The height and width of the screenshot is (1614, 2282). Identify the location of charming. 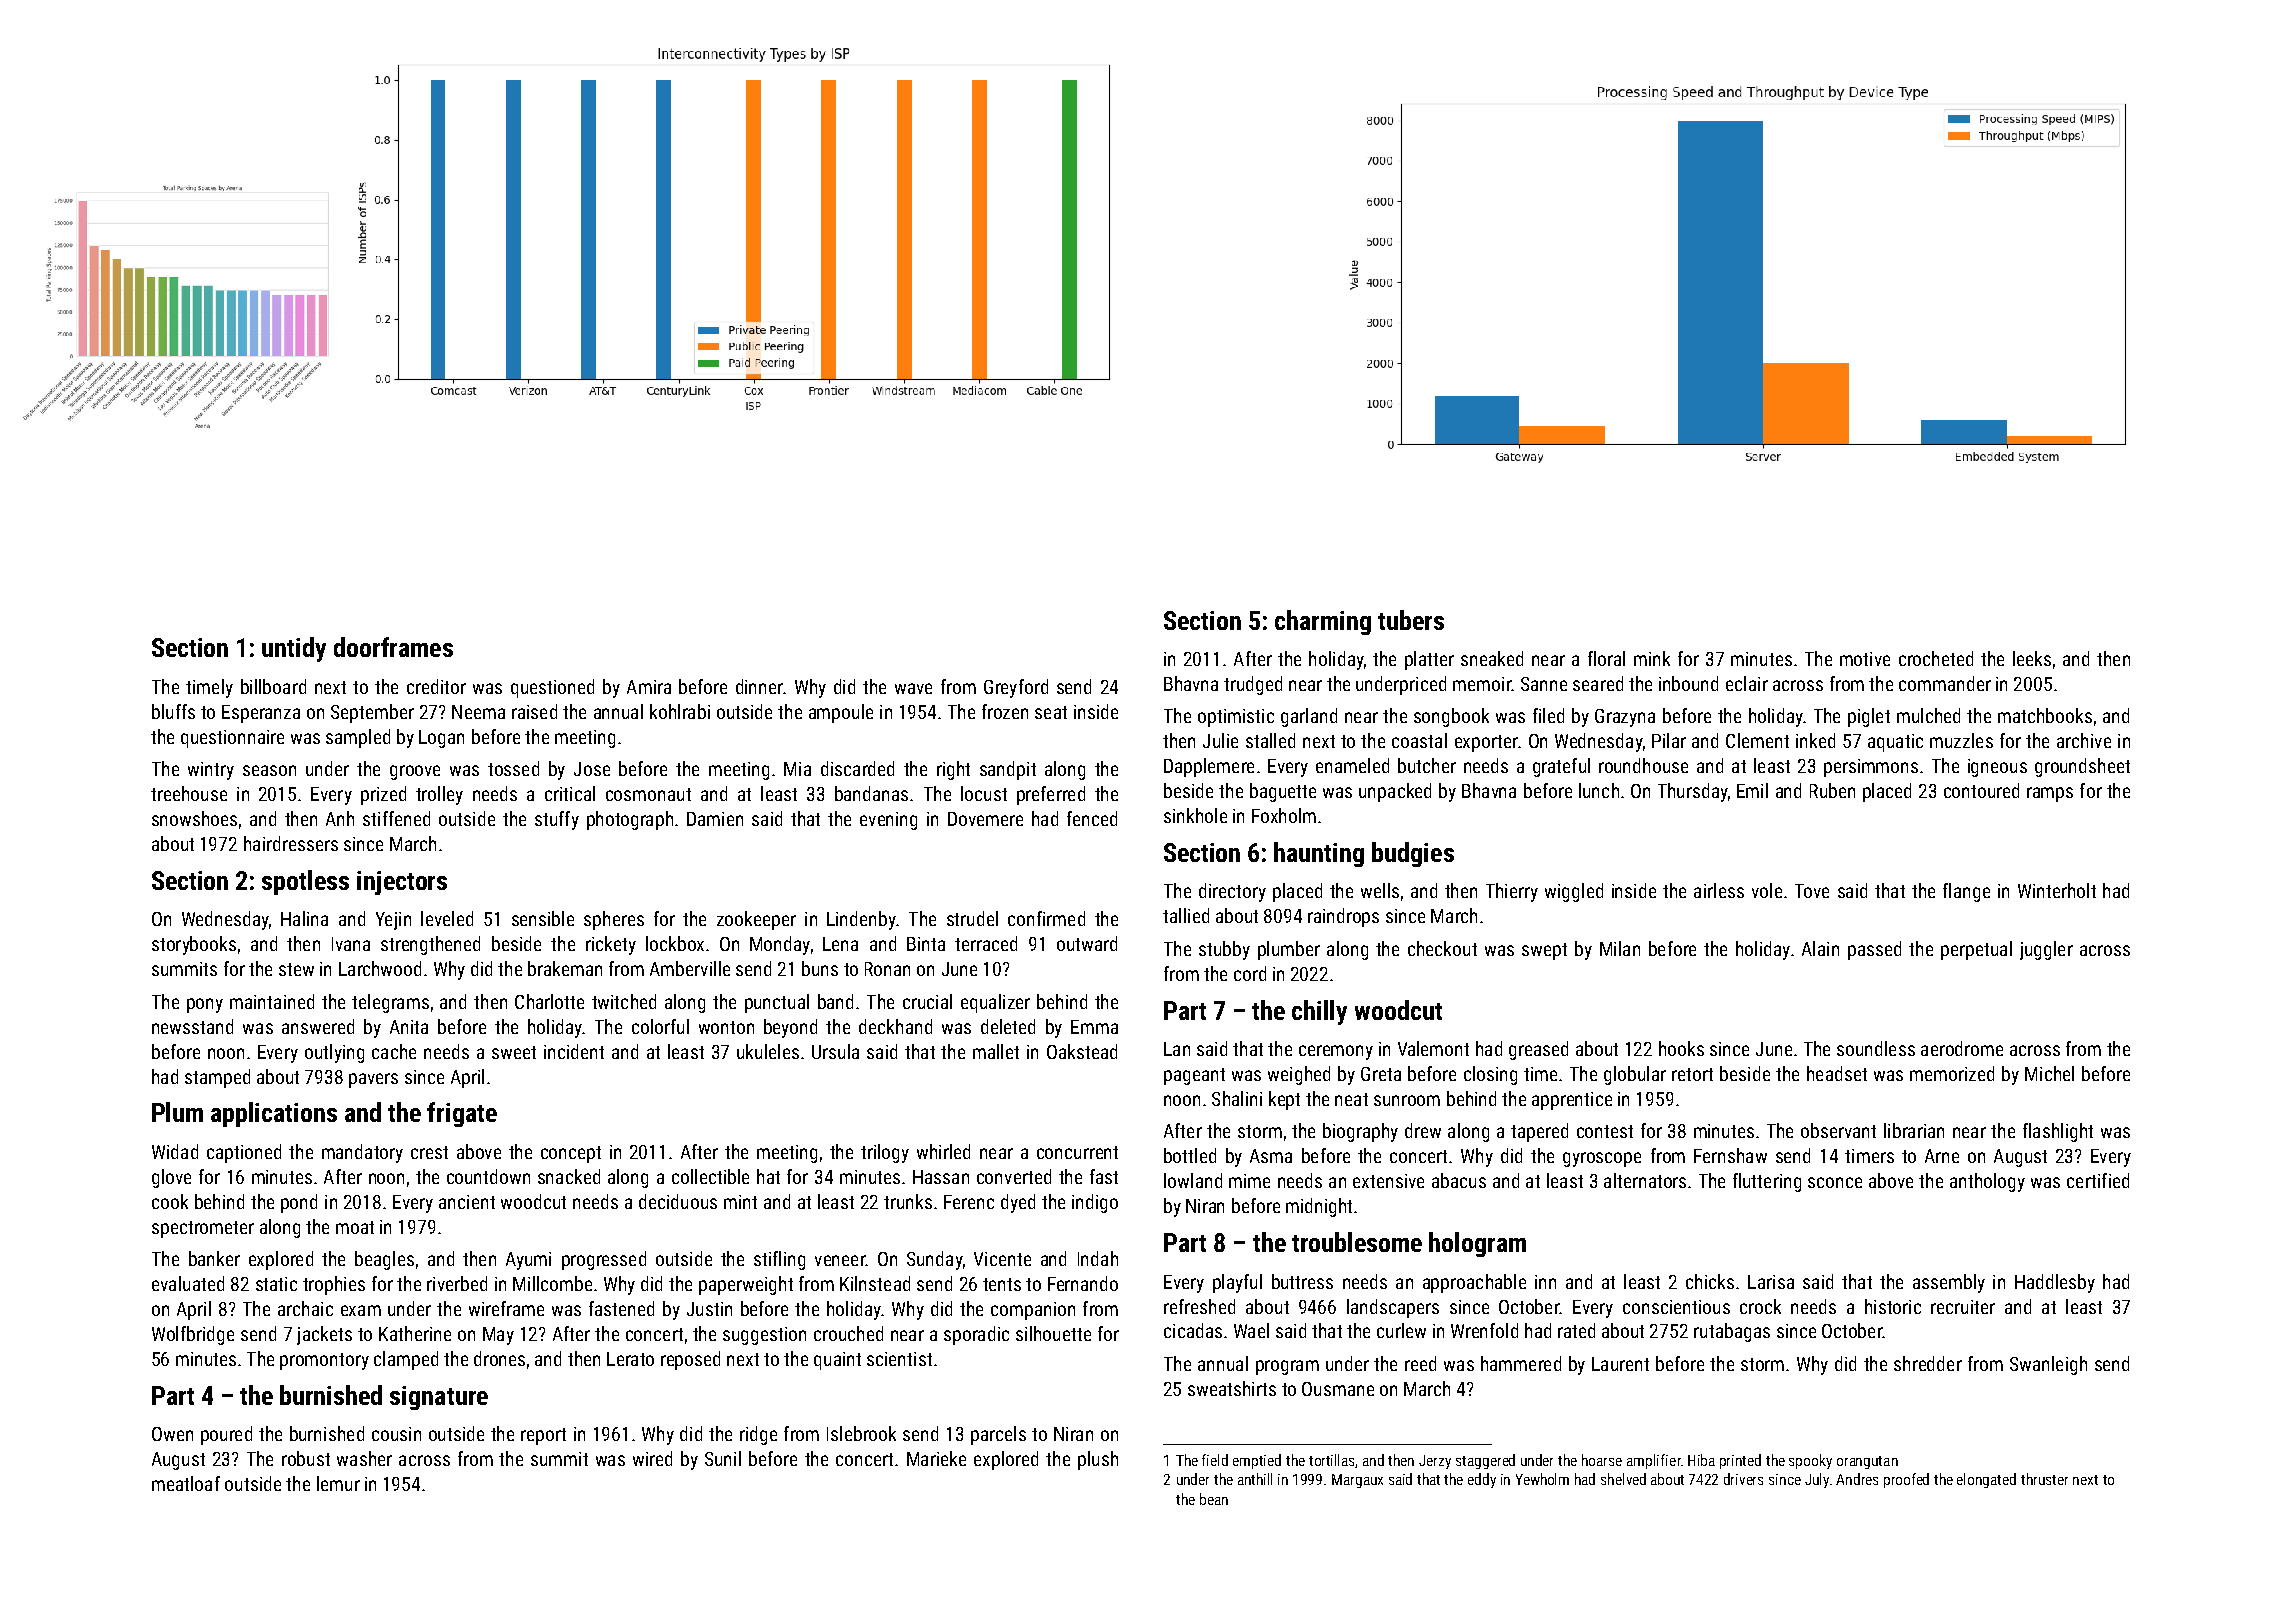
(1323, 622).
